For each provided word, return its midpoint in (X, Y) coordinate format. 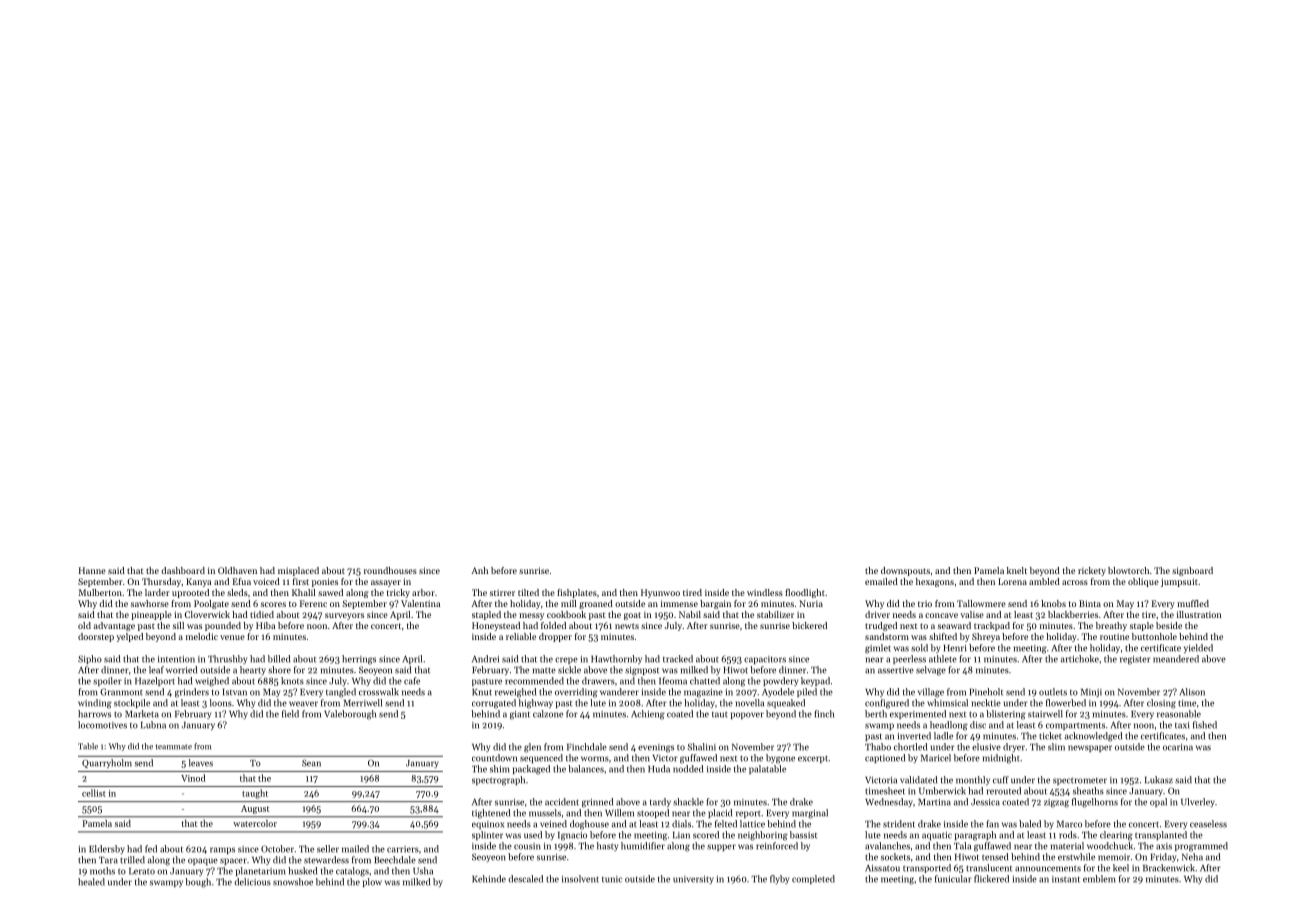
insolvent (580, 879)
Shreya (986, 637)
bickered (809, 625)
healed (91, 882)
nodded (688, 769)
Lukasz (1159, 780)
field (290, 714)
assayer (386, 583)
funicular (953, 879)
